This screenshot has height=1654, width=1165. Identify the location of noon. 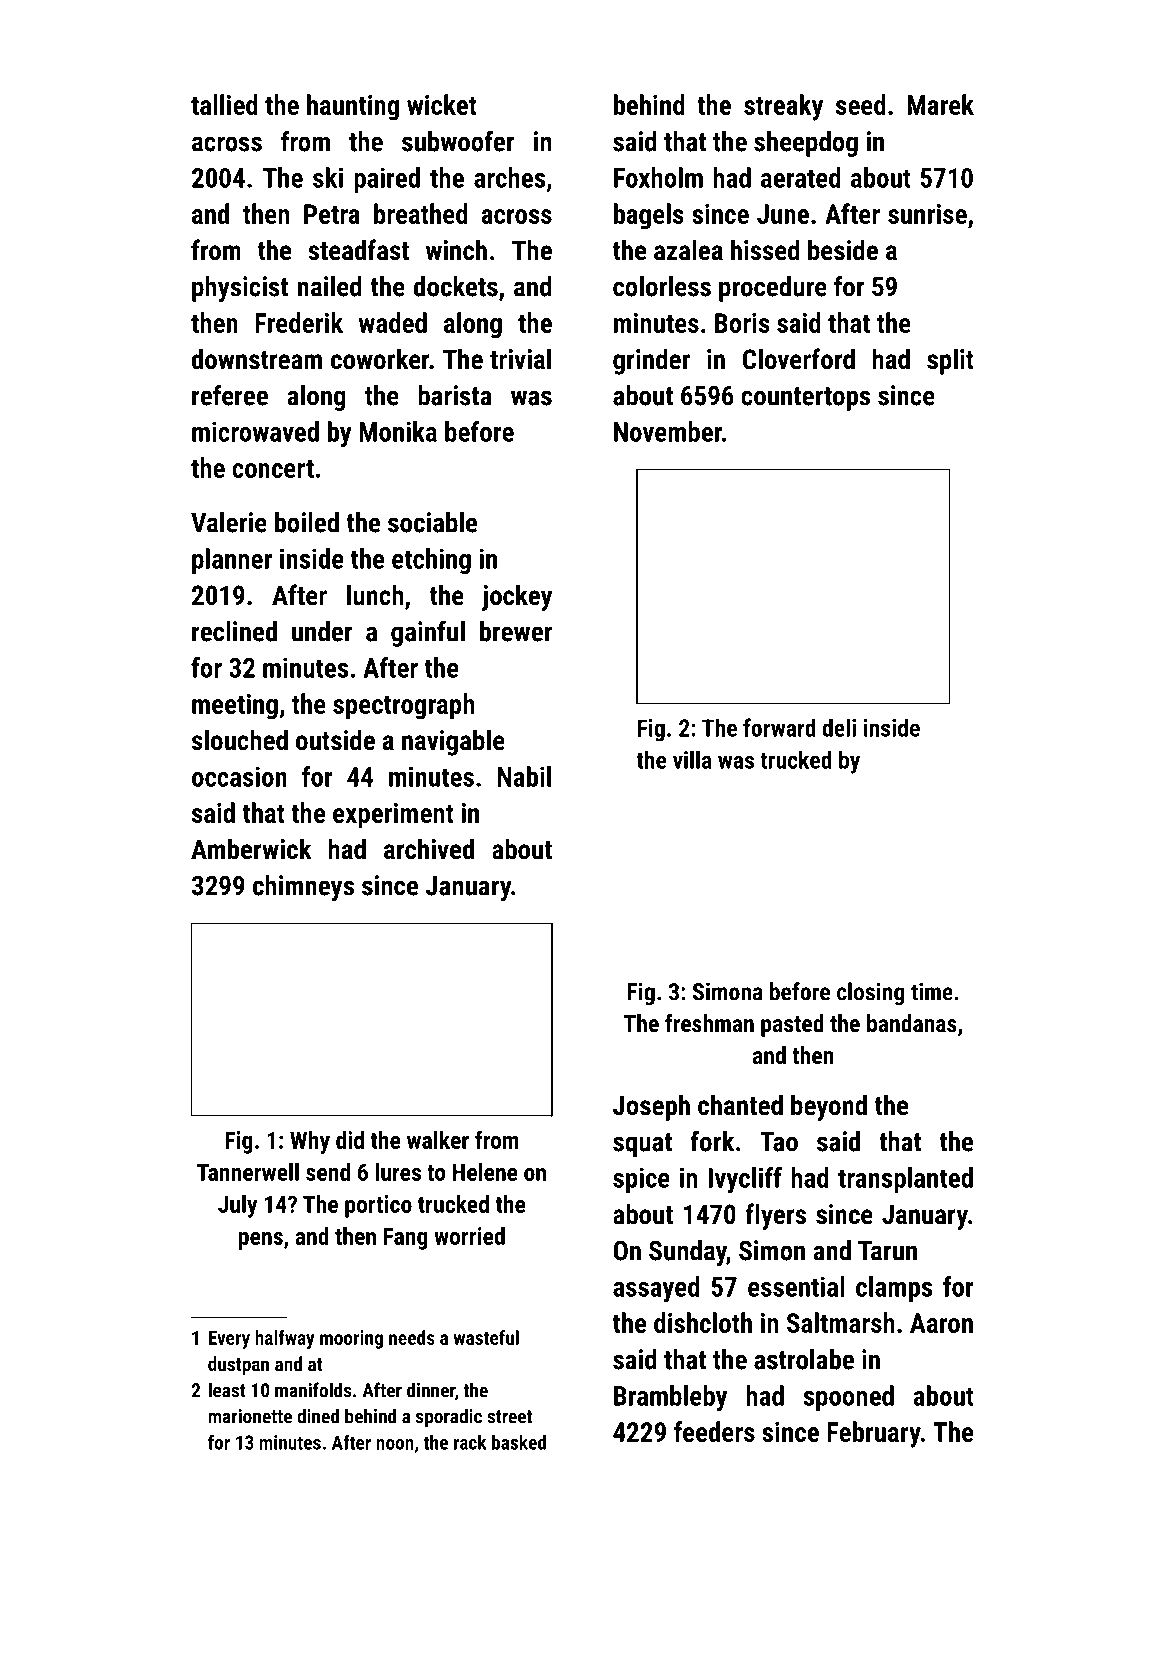
(395, 1444).
